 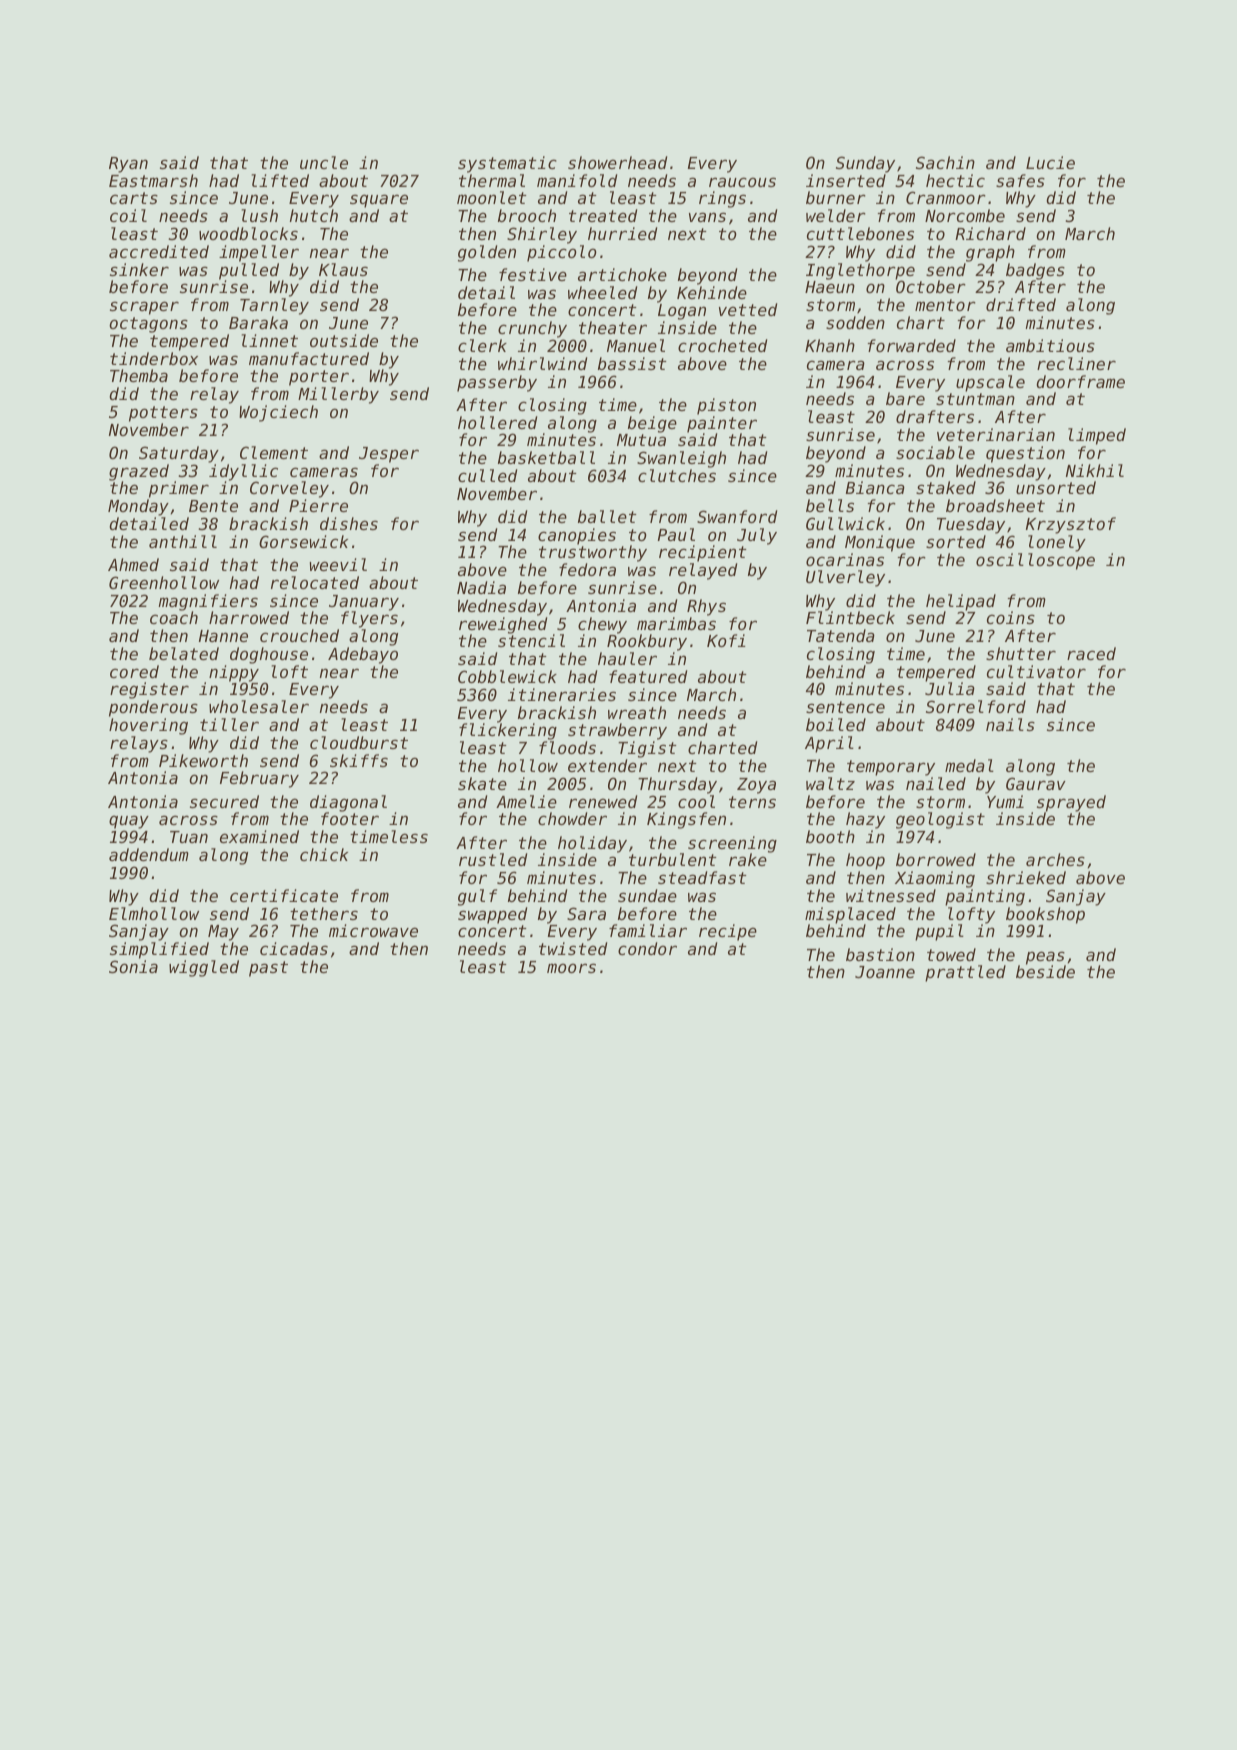 What do you see at coordinates (1091, 653) in the screenshot?
I see `raced` at bounding box center [1091, 653].
